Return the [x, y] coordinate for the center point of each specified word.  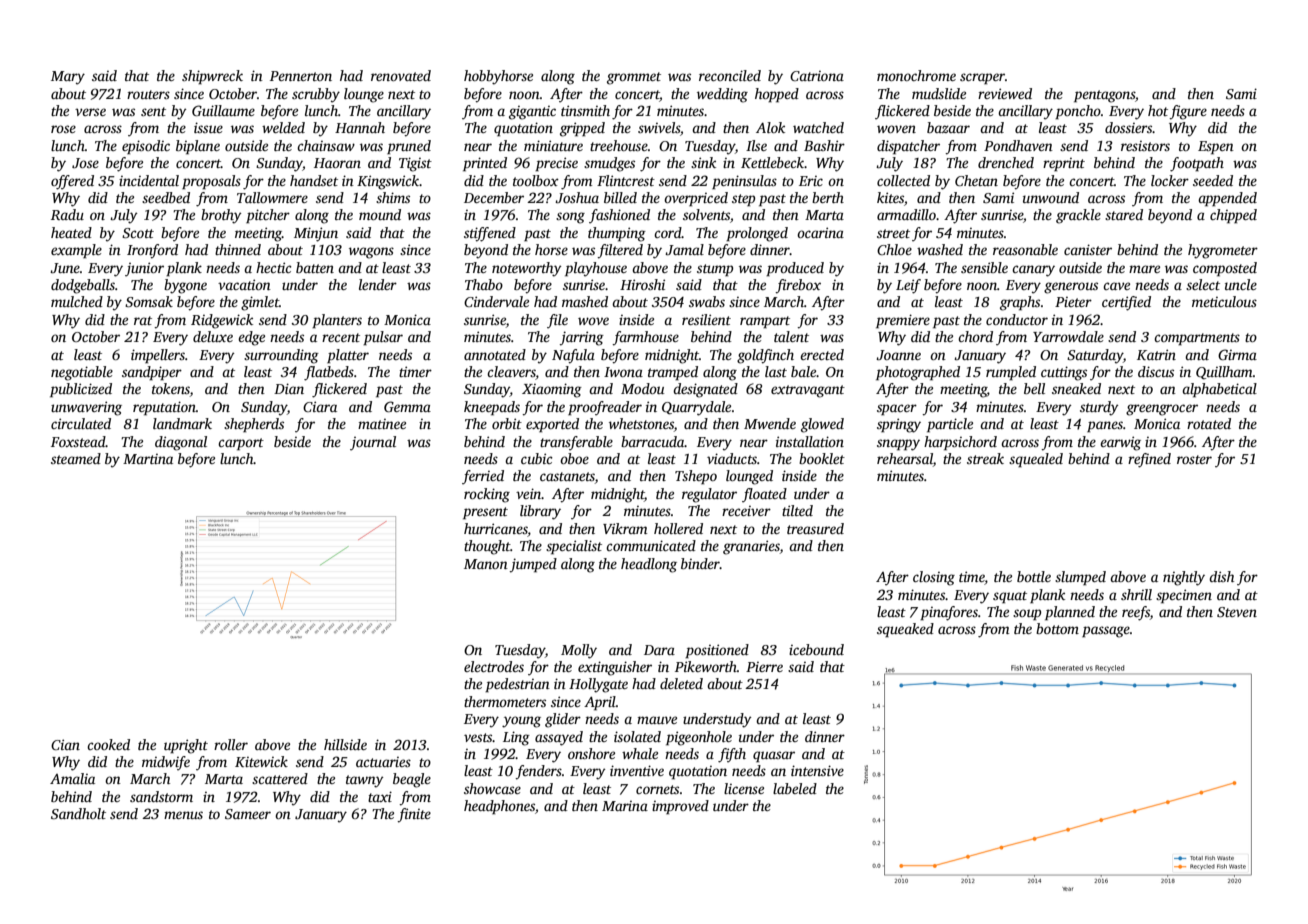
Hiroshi [642, 284]
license [744, 788]
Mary [68, 78]
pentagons [1104, 96]
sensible [984, 267]
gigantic [532, 113]
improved [680, 807]
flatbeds [329, 373]
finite [414, 815]
